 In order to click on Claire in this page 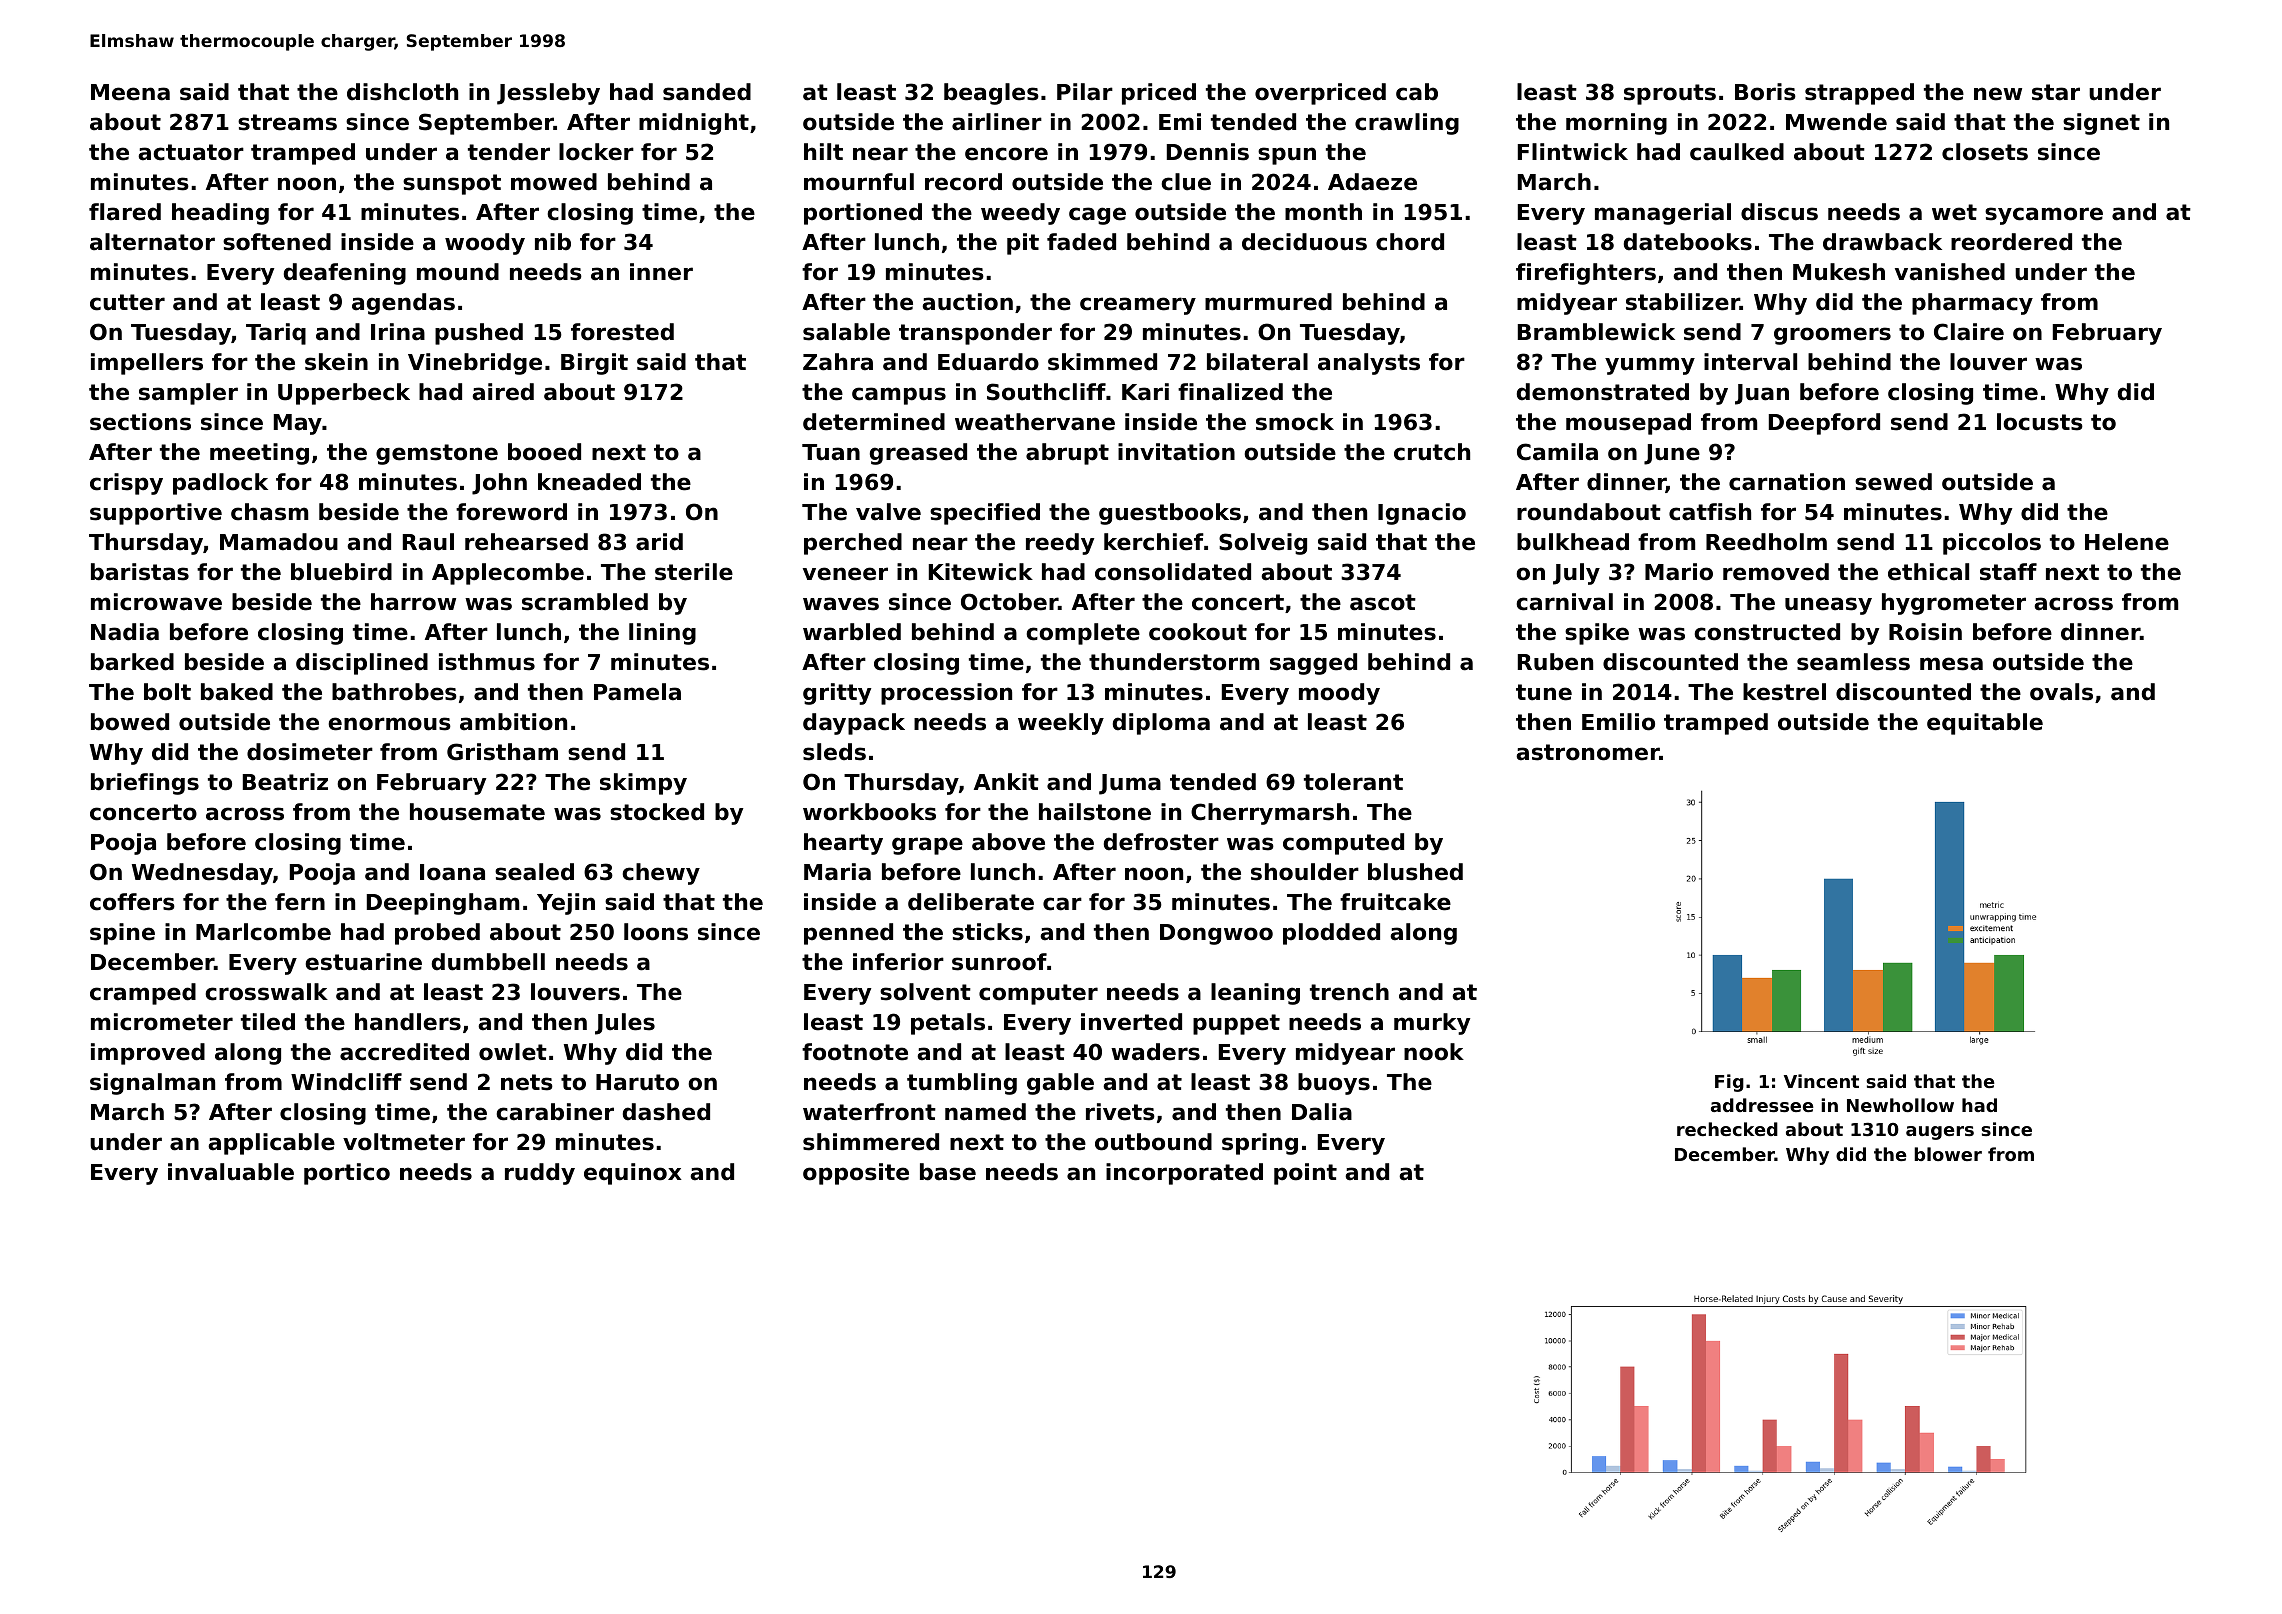, I will do `click(1969, 332)`.
